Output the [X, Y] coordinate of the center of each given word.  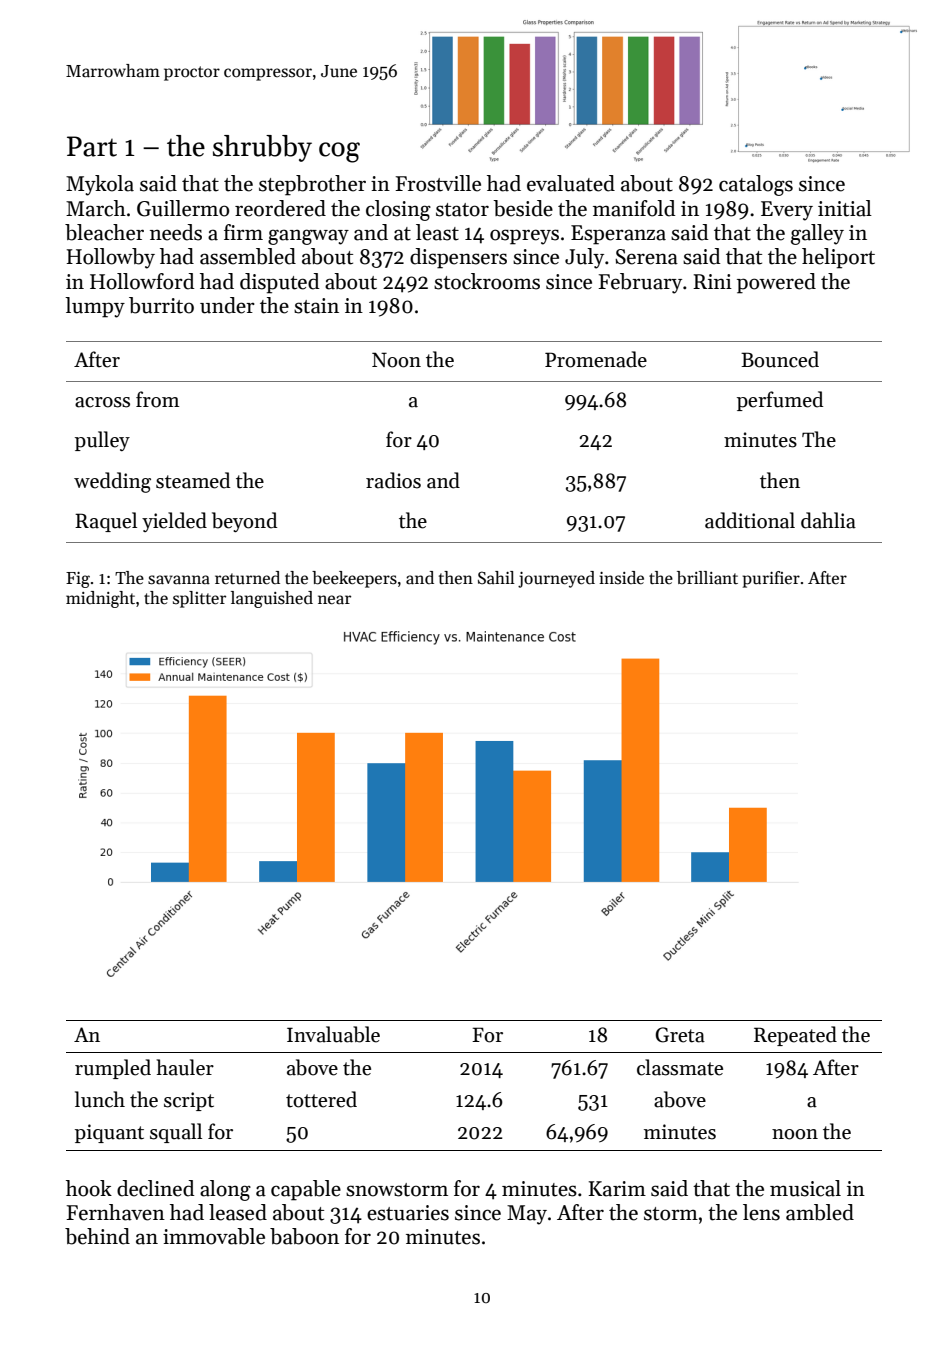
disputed [280, 283]
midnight [100, 599]
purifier [771, 579]
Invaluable [333, 1034]
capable [306, 1190]
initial [845, 208]
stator [462, 210]
